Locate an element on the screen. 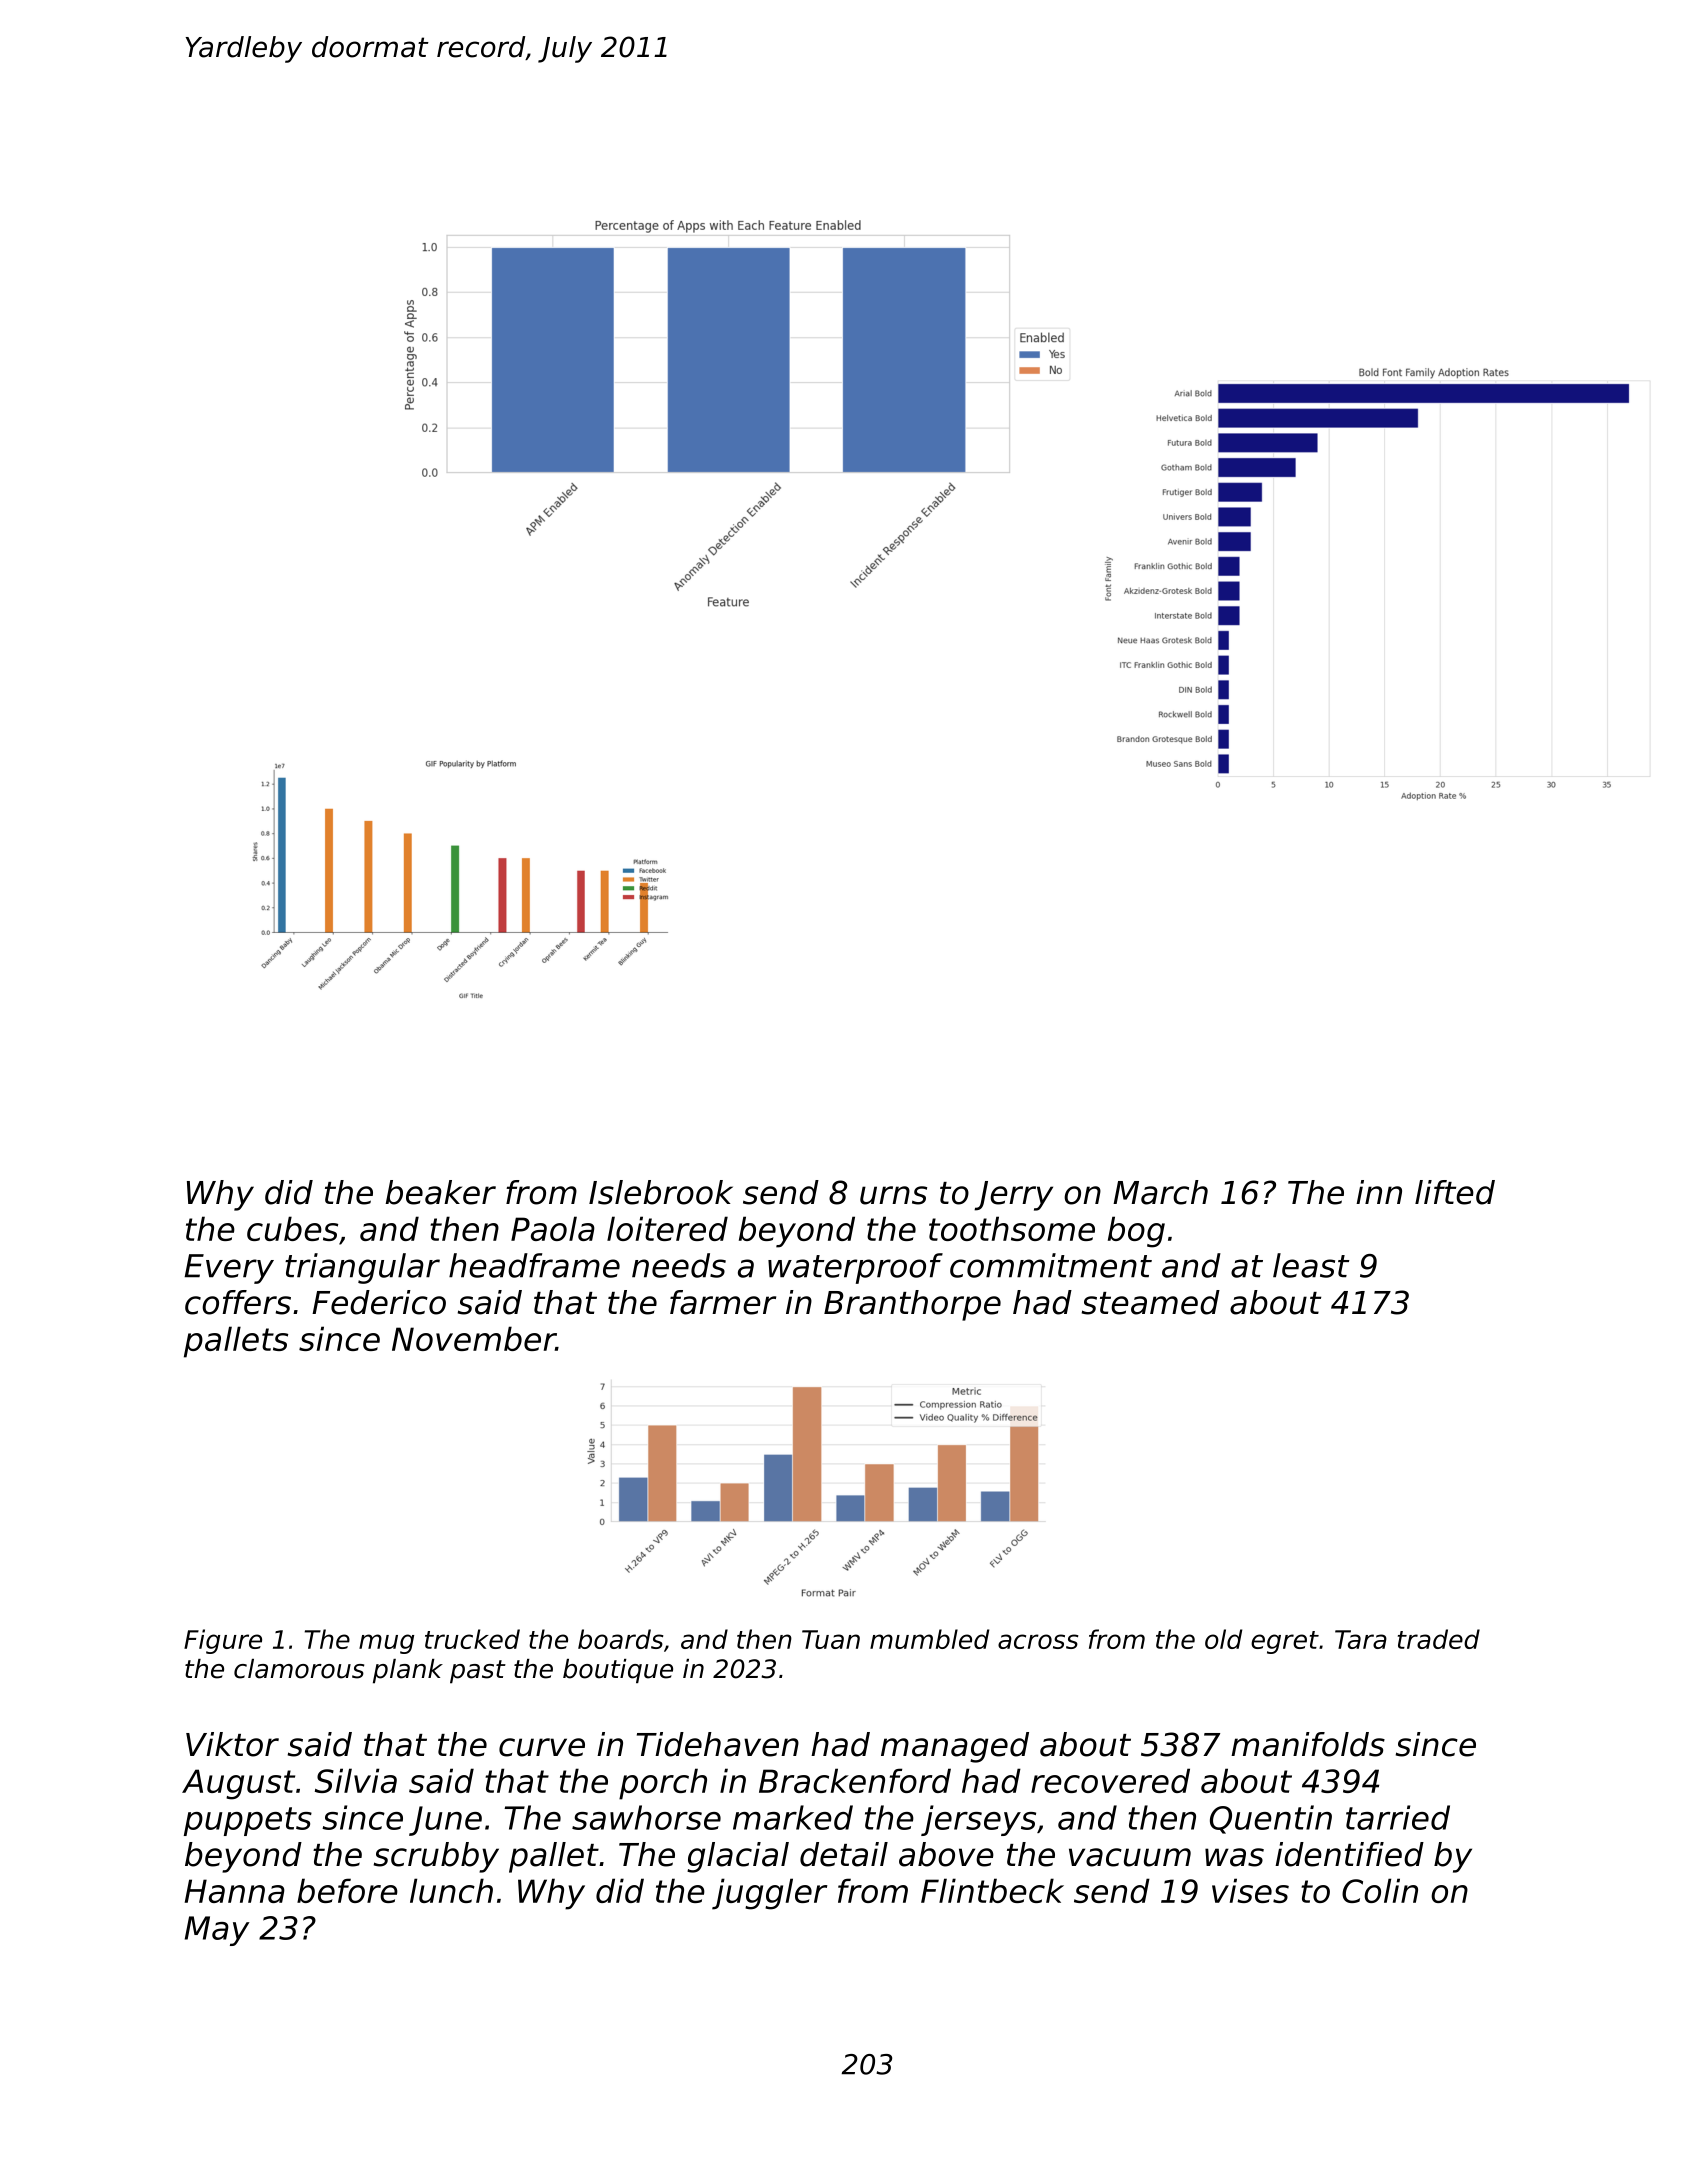 The height and width of the screenshot is (2178, 1683). Jerry is located at coordinates (1013, 1196).
